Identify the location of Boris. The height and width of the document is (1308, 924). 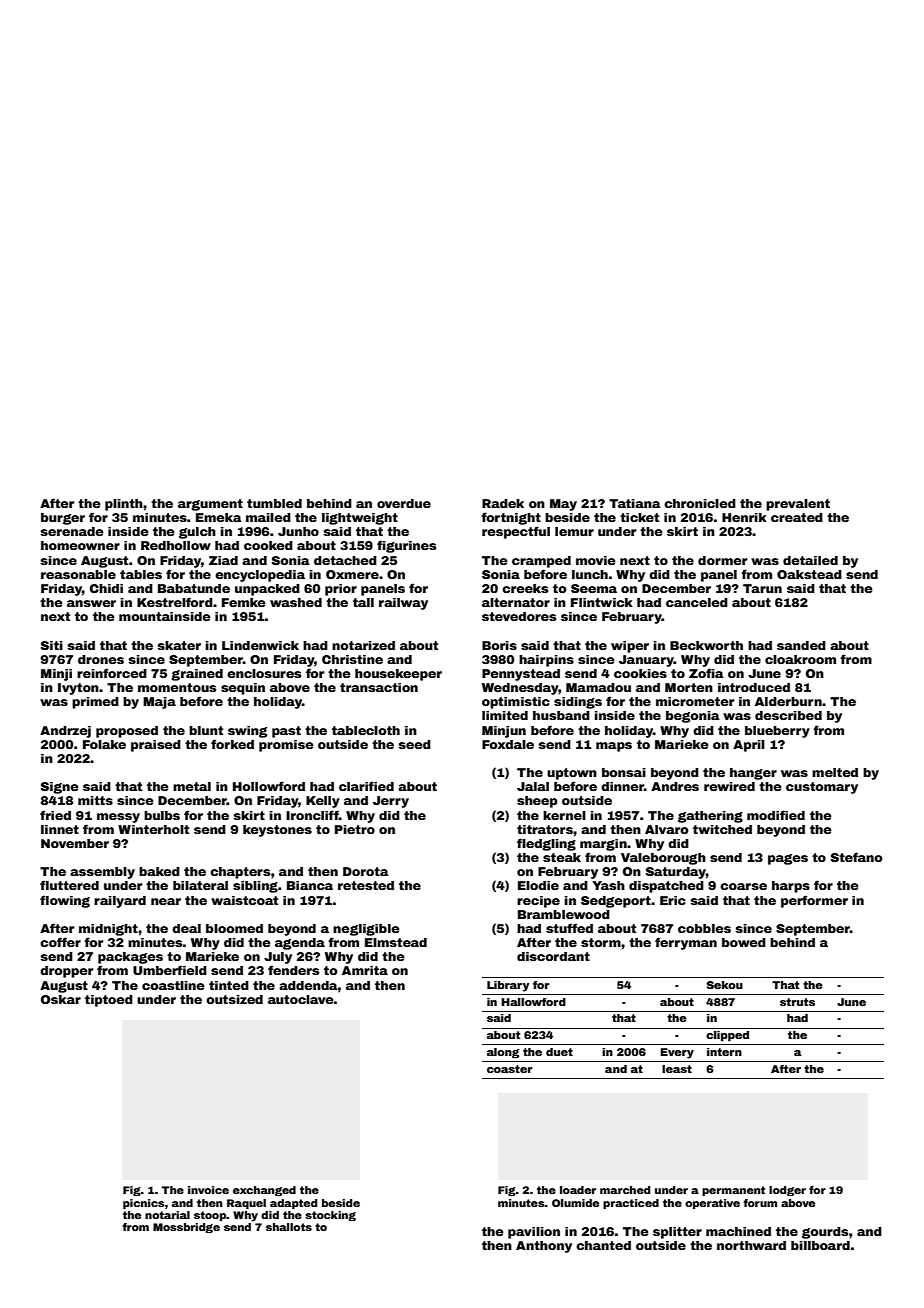
(499, 645).
